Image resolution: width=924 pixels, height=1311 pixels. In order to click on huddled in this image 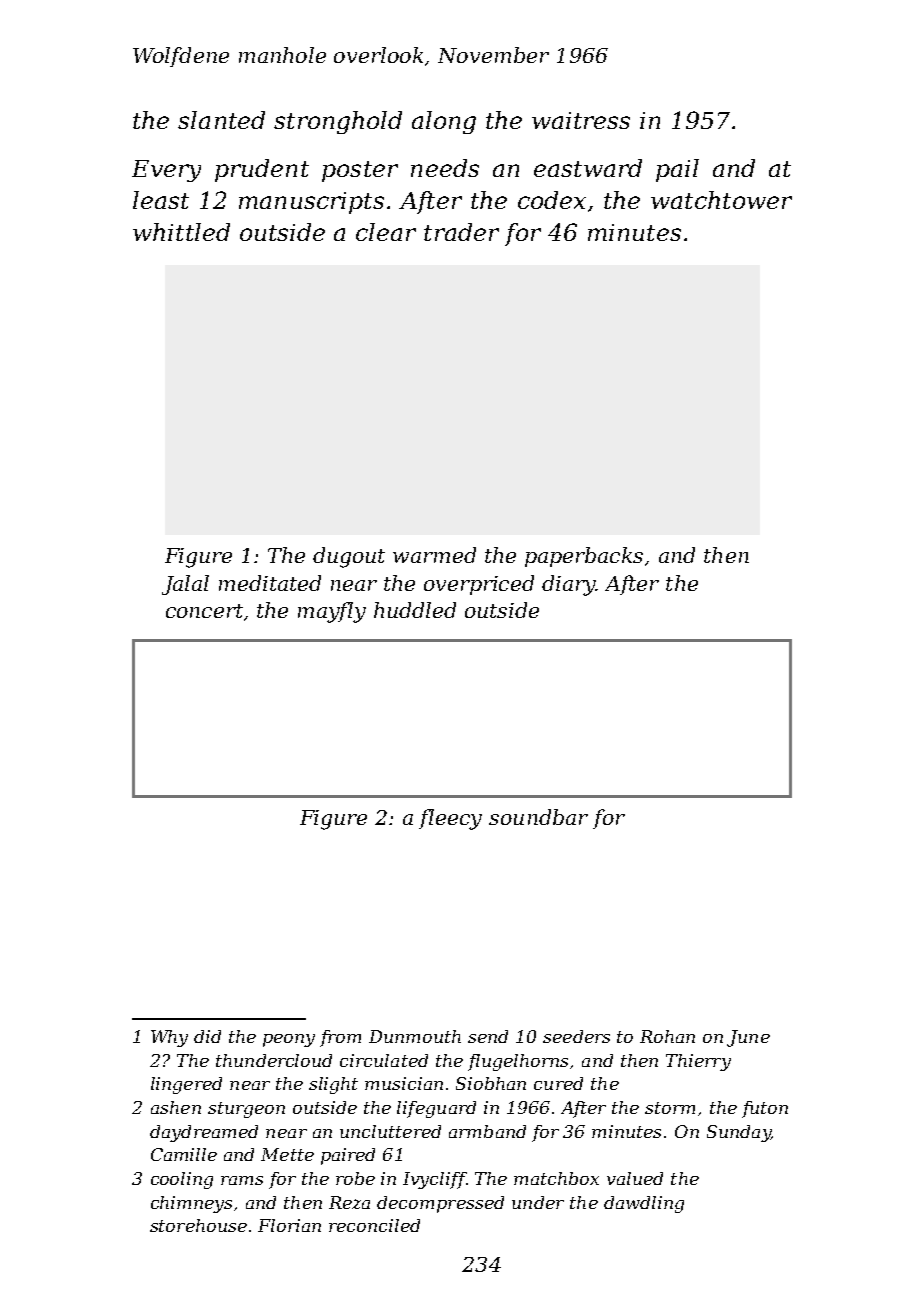, I will do `click(415, 610)`.
